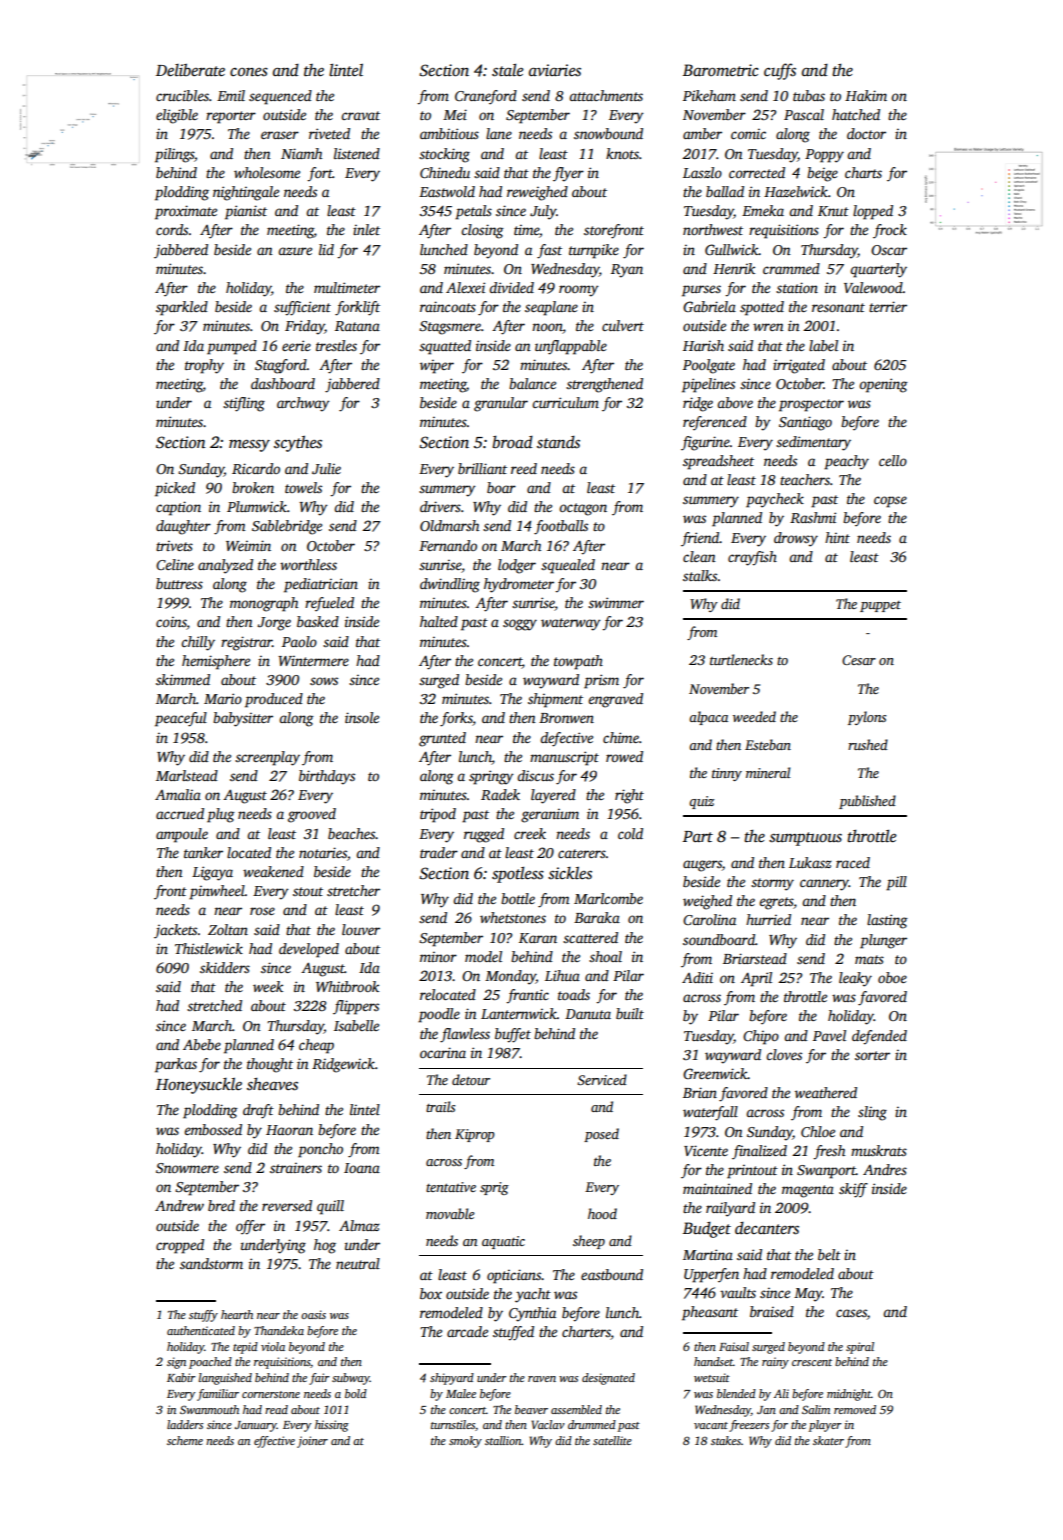 Image resolution: width=1063 pixels, height=1540 pixels. What do you see at coordinates (574, 994) in the image?
I see `toads` at bounding box center [574, 994].
